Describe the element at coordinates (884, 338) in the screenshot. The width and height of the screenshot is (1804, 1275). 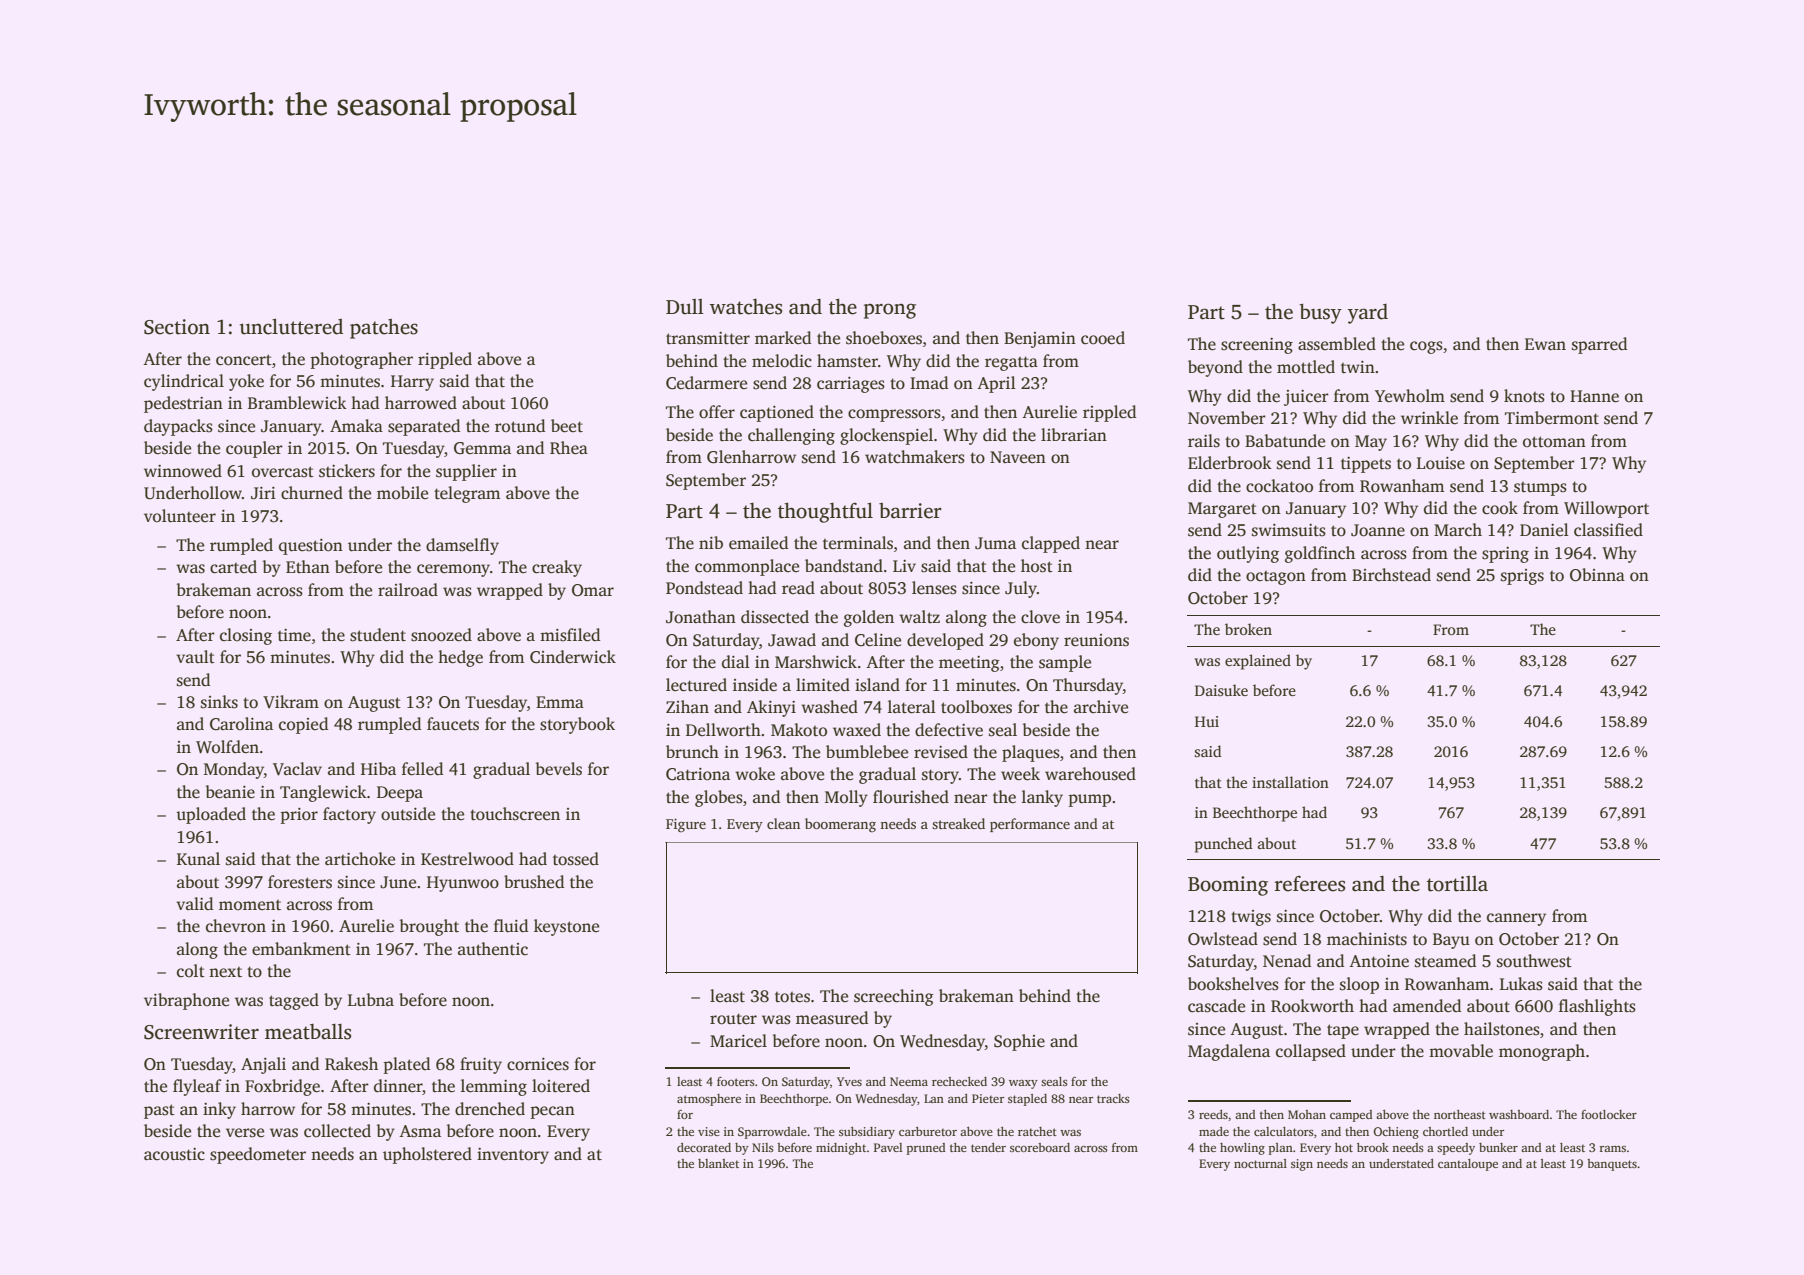
I see `shoeboxes` at that location.
